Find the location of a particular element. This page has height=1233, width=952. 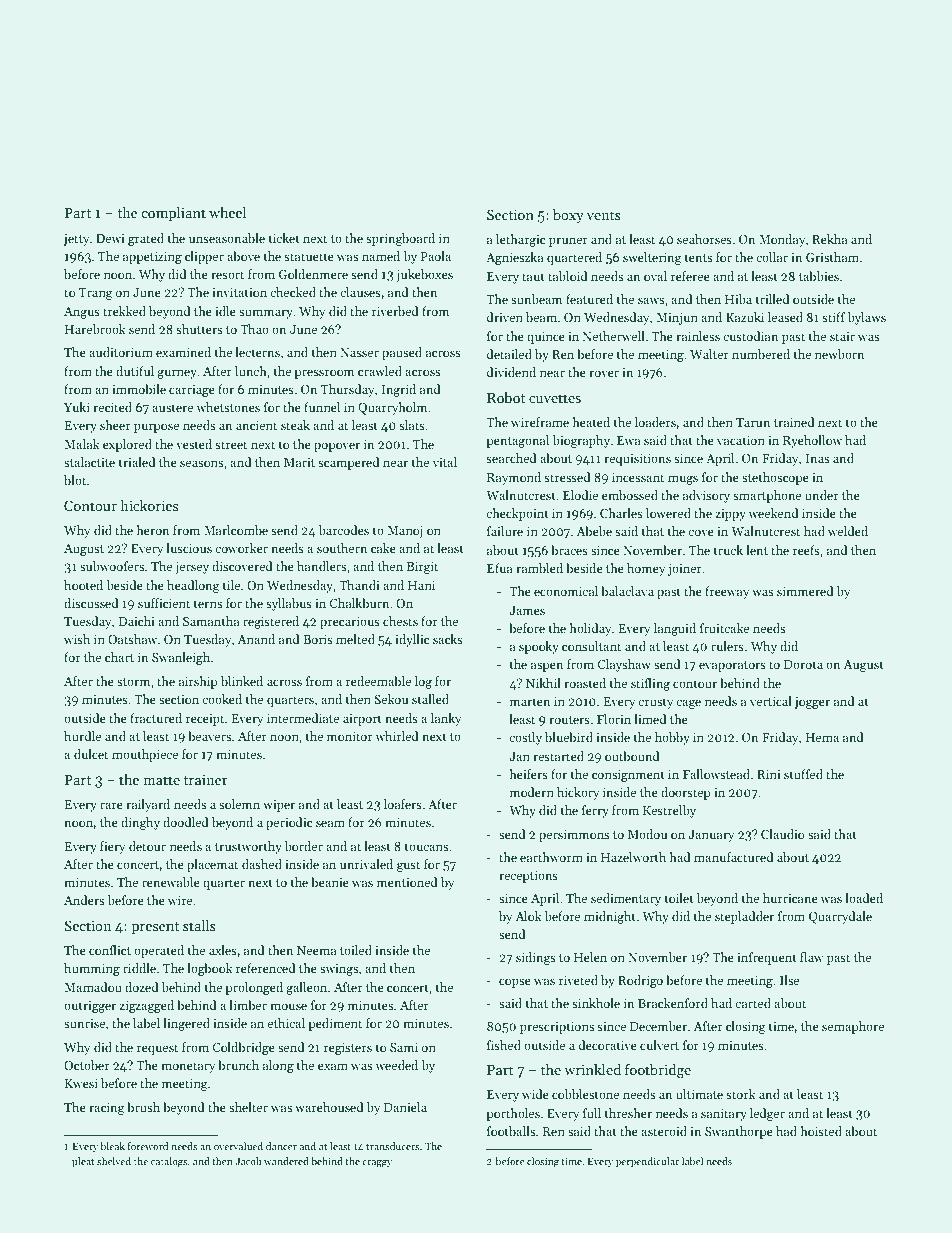

pleat is located at coordinates (83, 1162).
